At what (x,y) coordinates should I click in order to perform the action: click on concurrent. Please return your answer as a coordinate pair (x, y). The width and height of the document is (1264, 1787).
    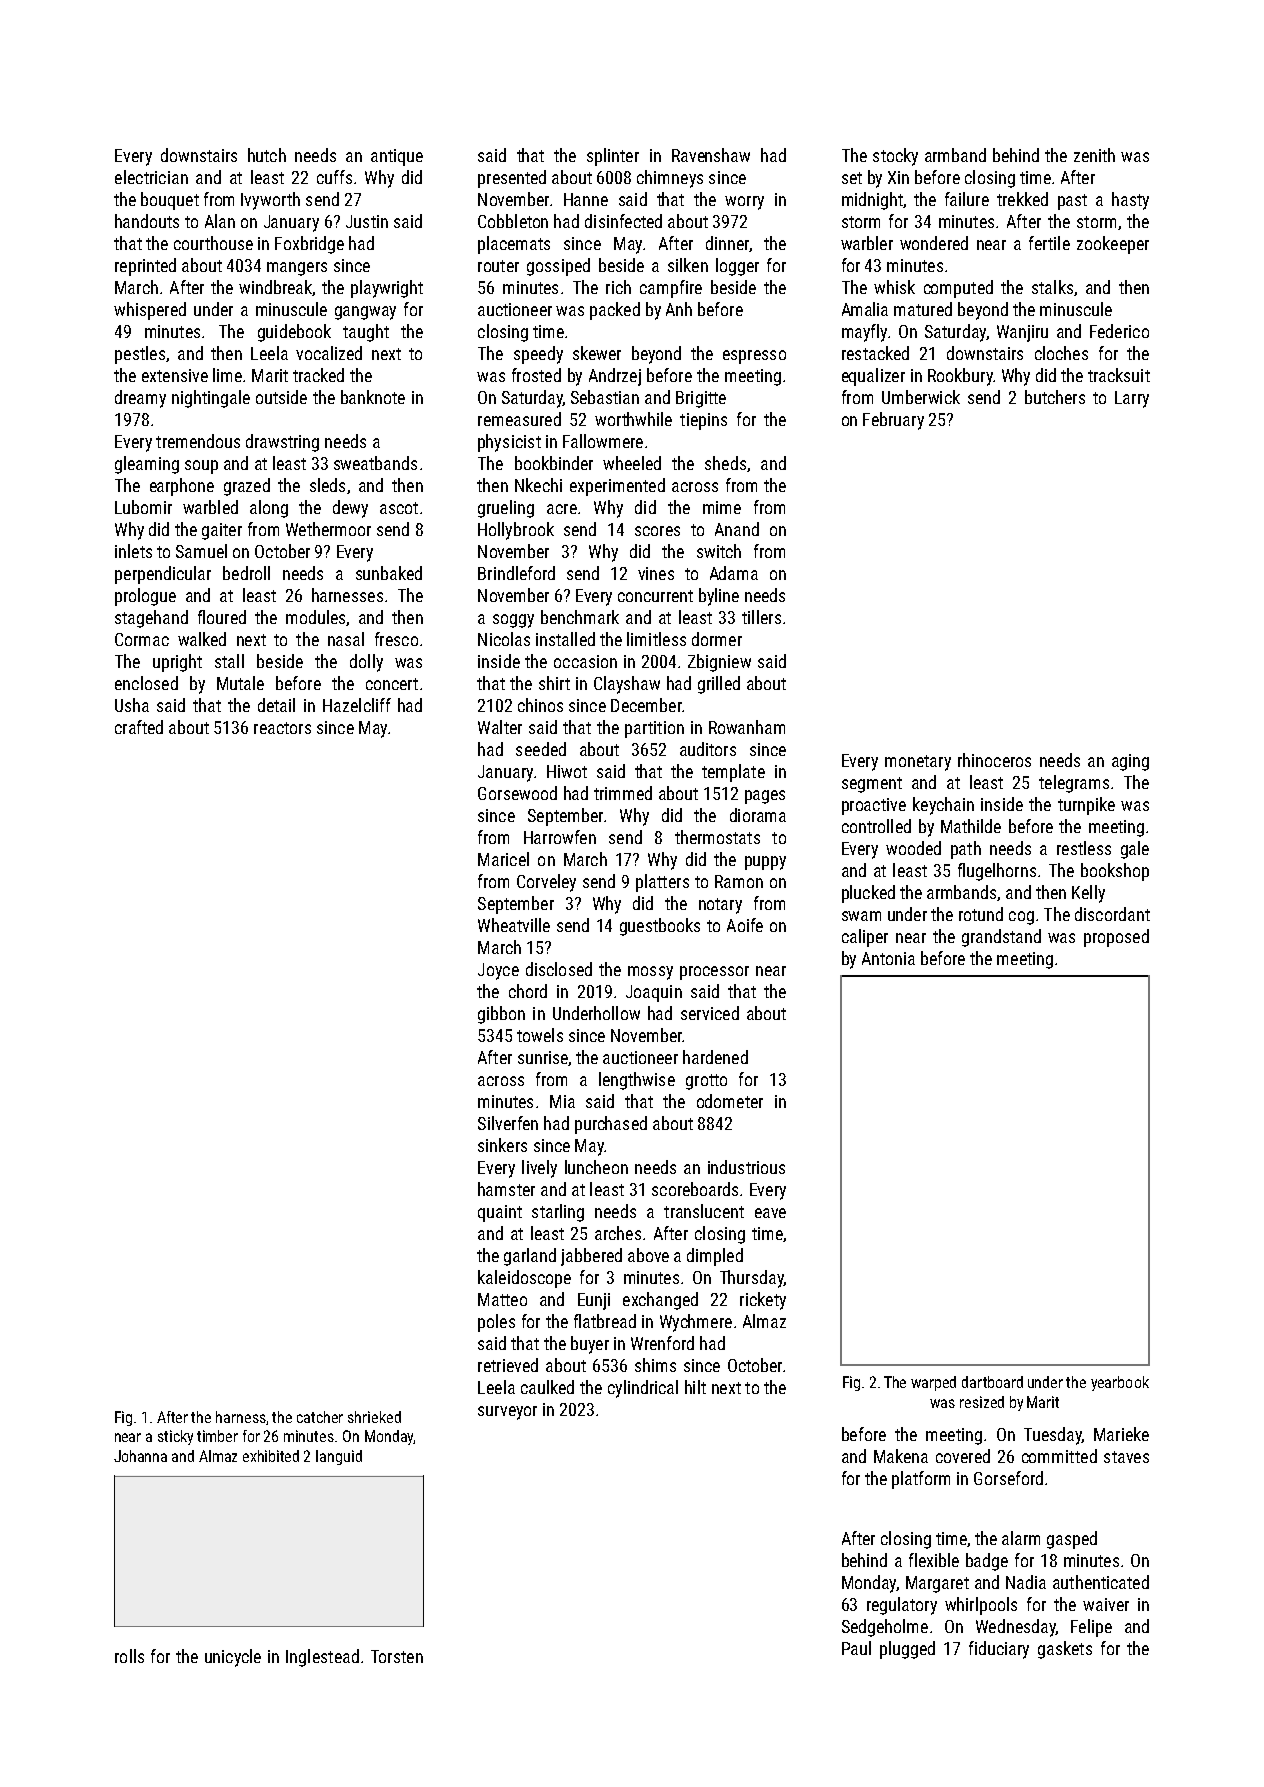
    Looking at the image, I should click on (655, 596).
